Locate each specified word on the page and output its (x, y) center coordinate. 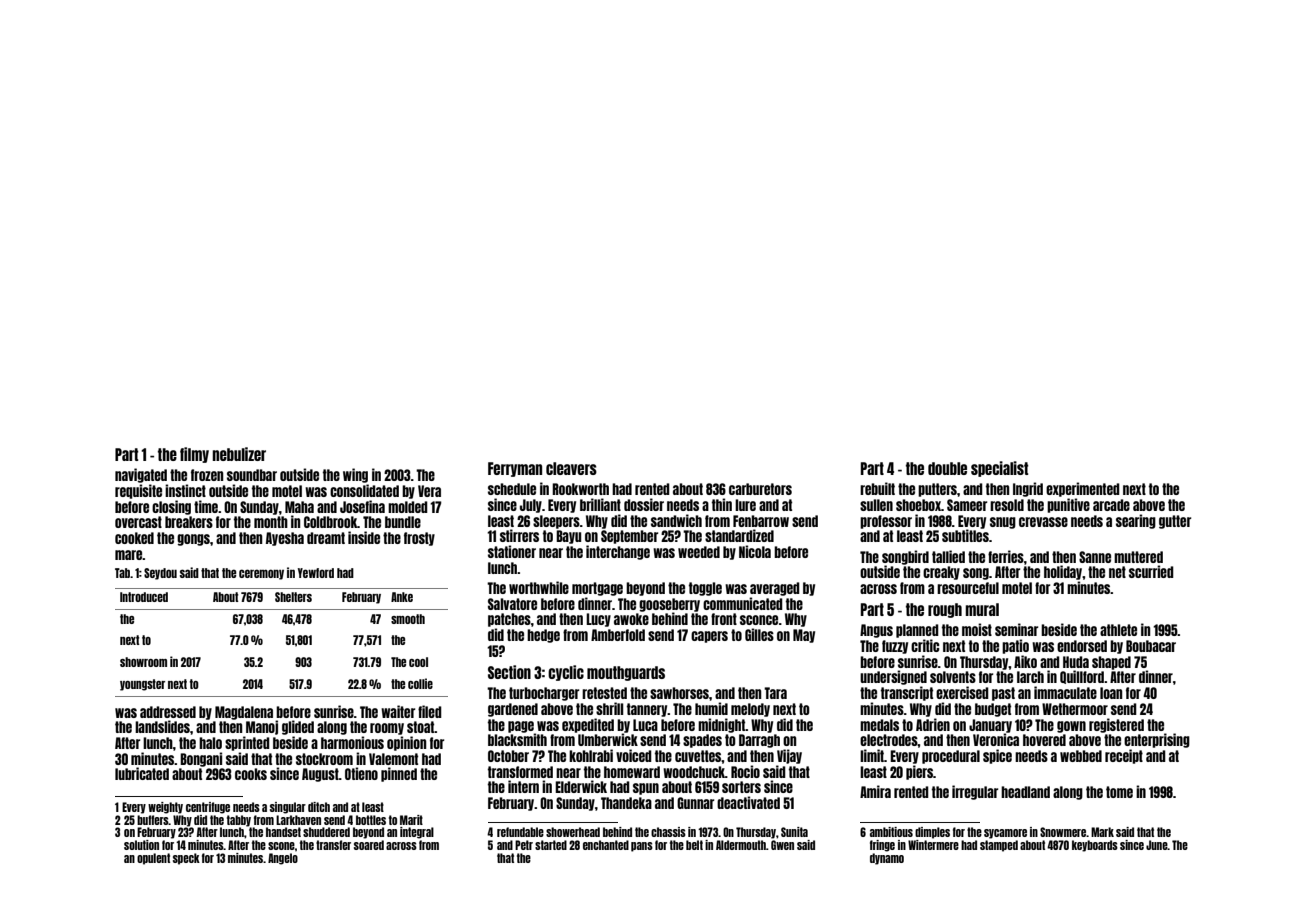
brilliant (600, 504)
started (551, 845)
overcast (138, 522)
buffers (153, 820)
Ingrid (1028, 489)
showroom (143, 662)
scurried (1151, 571)
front (724, 619)
